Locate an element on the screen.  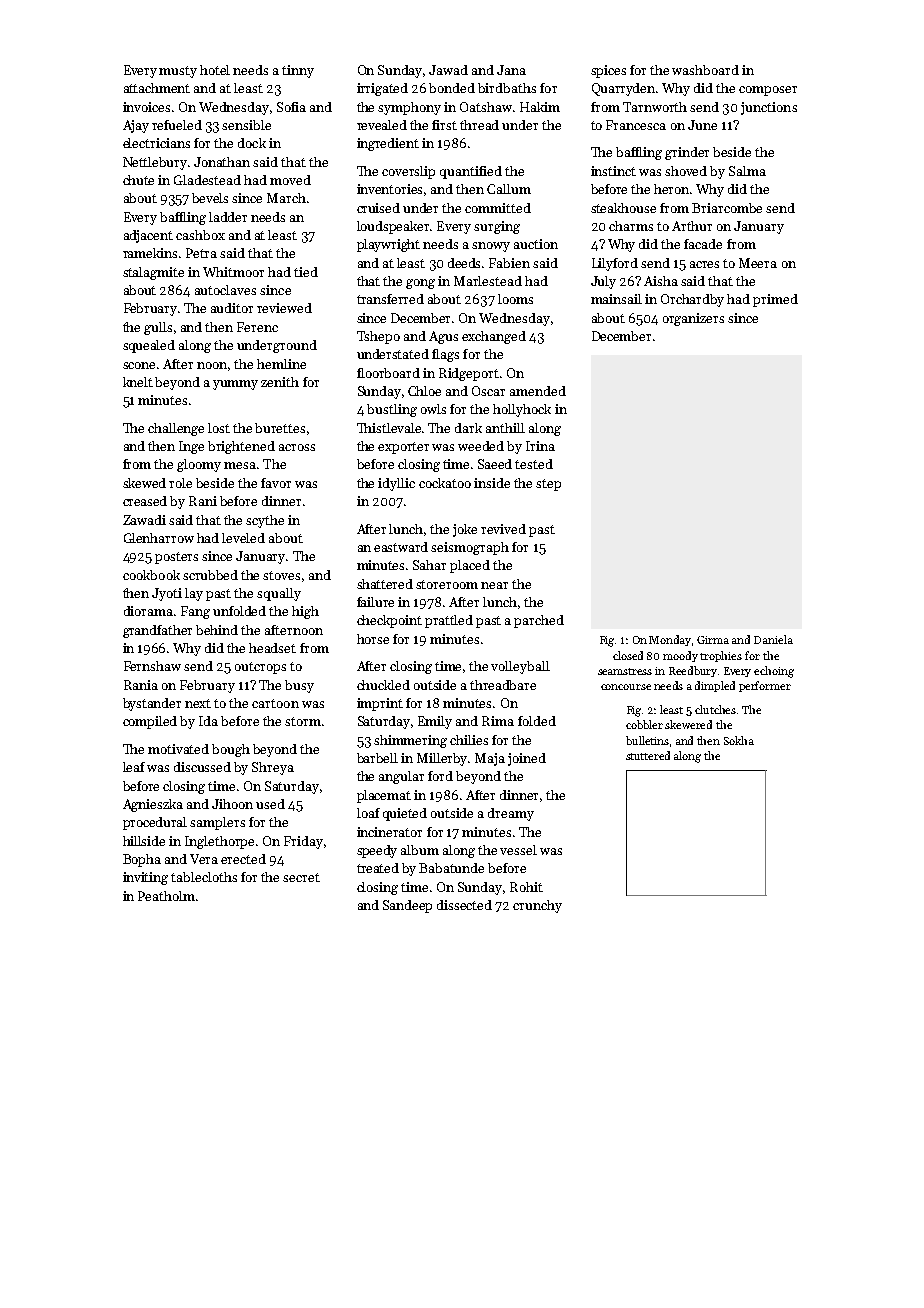
Shreya is located at coordinates (273, 768).
